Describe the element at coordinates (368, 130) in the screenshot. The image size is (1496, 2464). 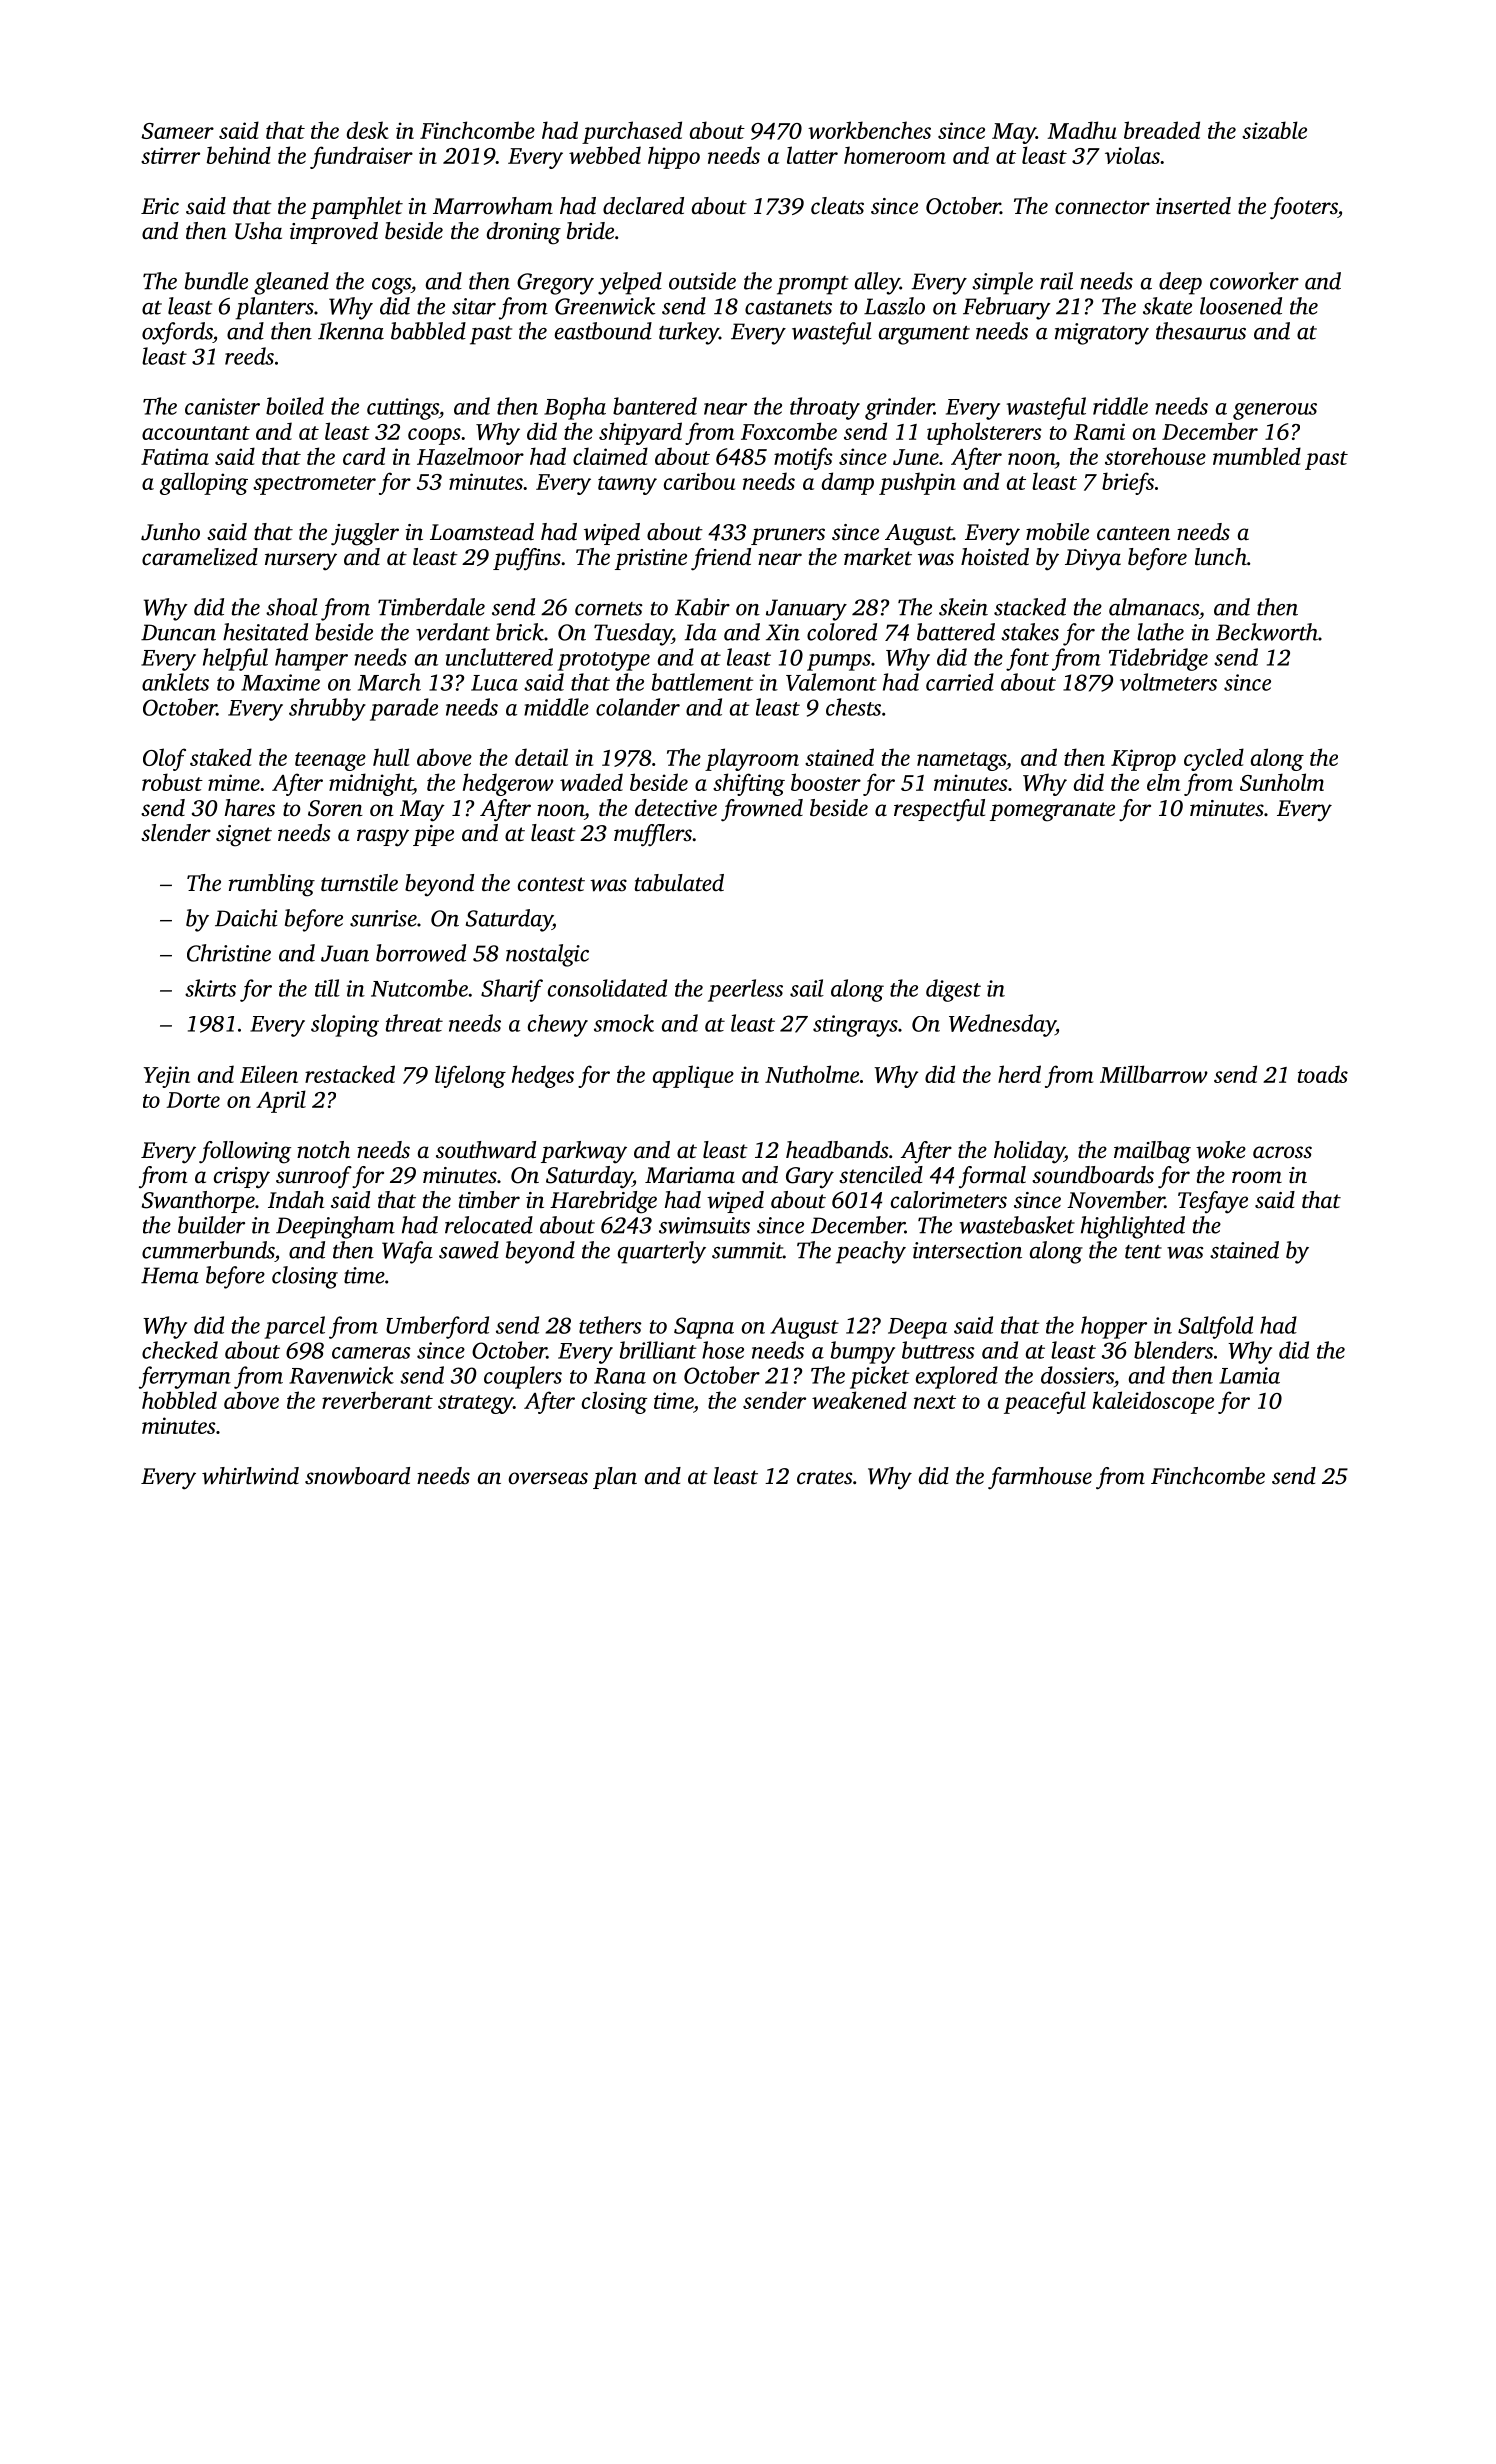
I see `desk` at that location.
